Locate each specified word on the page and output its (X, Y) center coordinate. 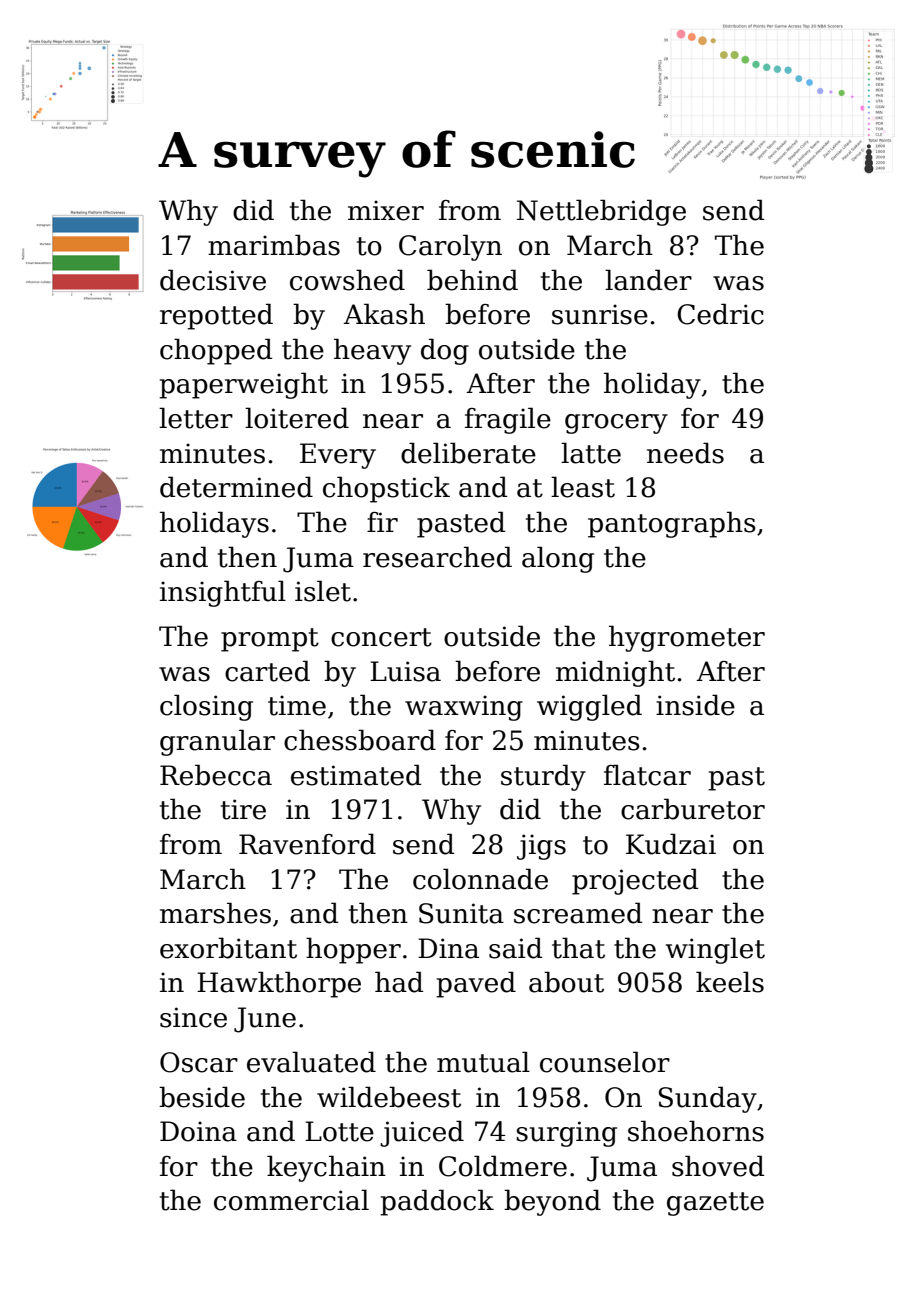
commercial (291, 1200)
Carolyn (450, 247)
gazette (715, 1204)
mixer (386, 210)
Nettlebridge (601, 212)
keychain (326, 1168)
